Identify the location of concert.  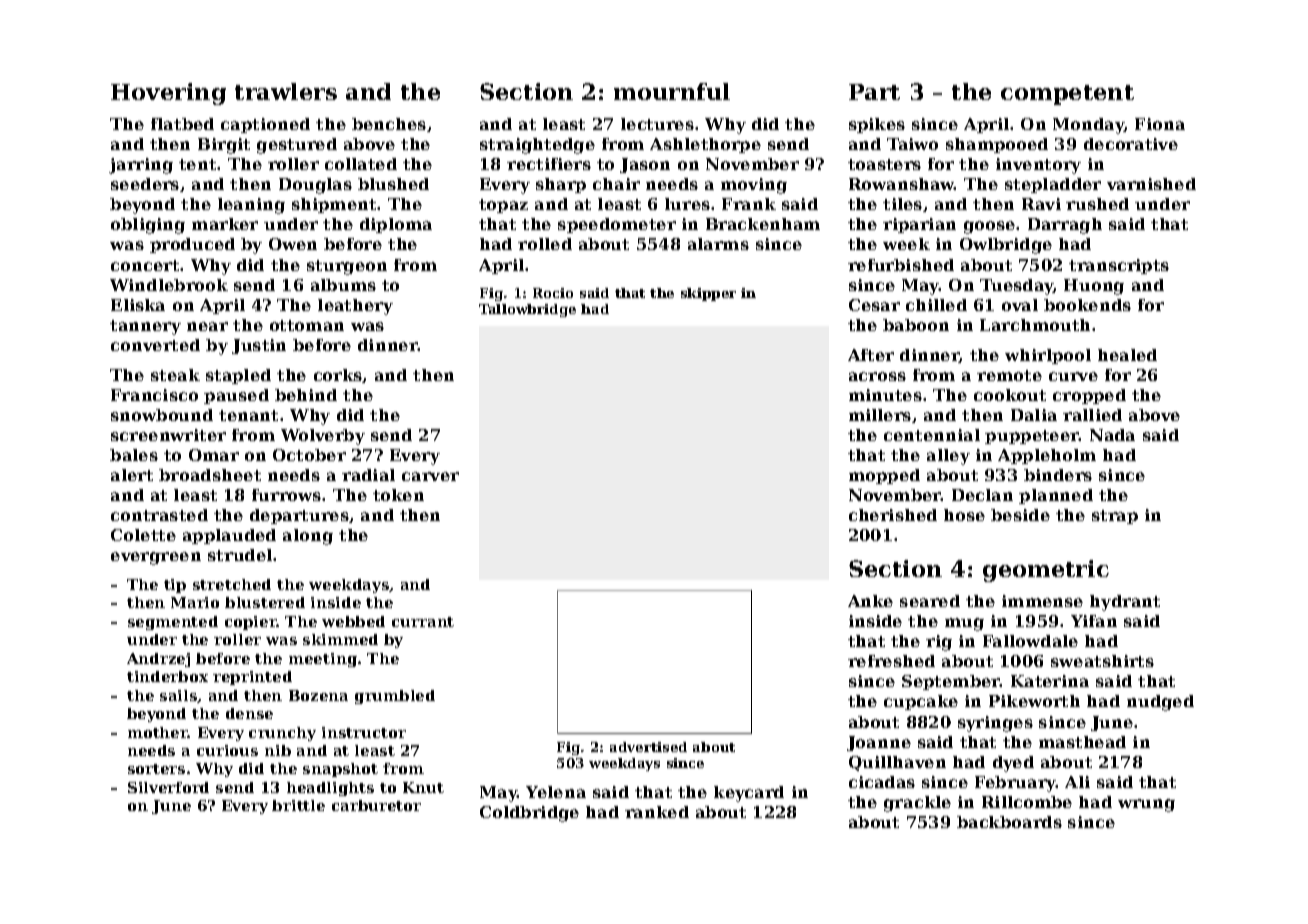
(145, 265).
